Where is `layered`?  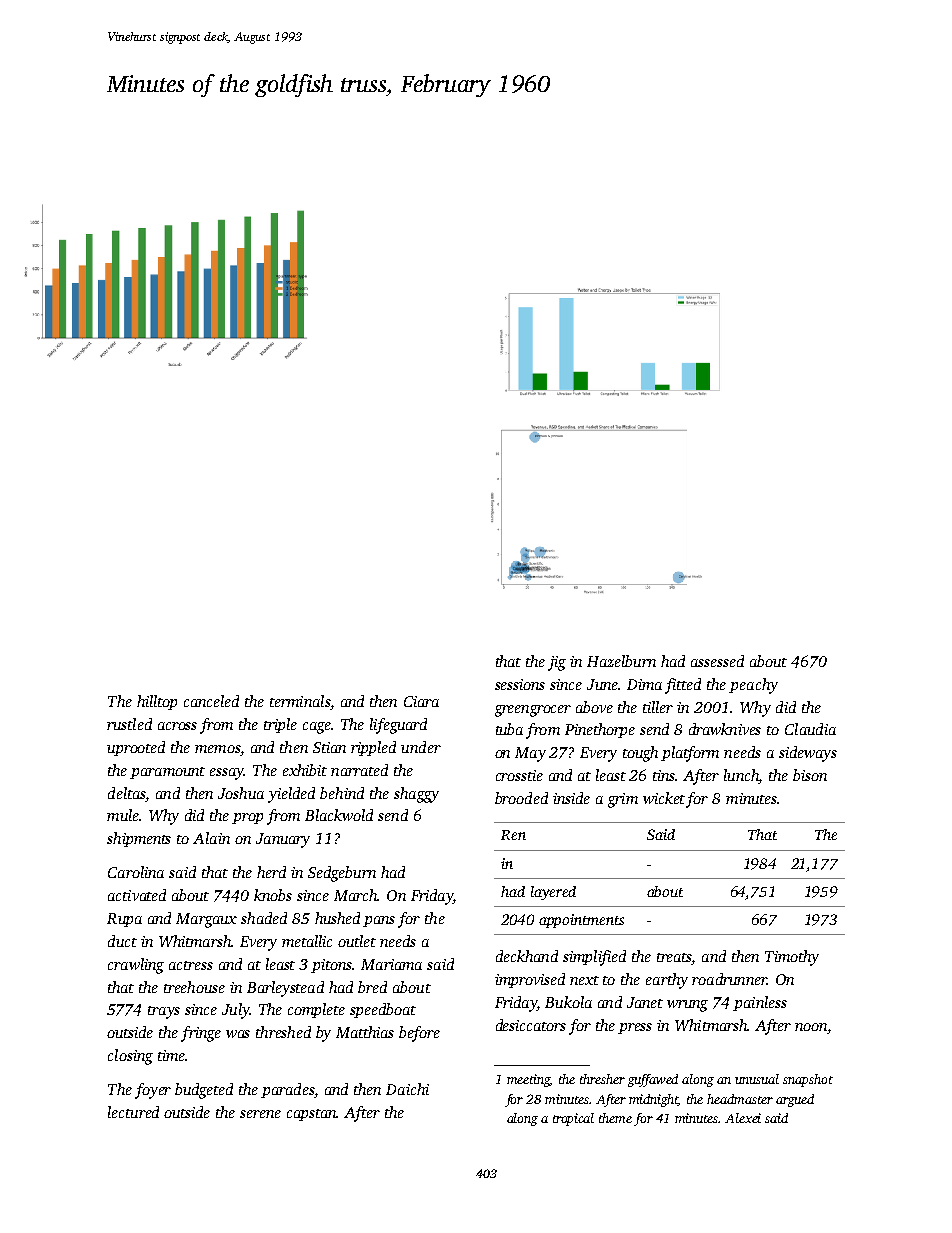 layered is located at coordinates (553, 893).
